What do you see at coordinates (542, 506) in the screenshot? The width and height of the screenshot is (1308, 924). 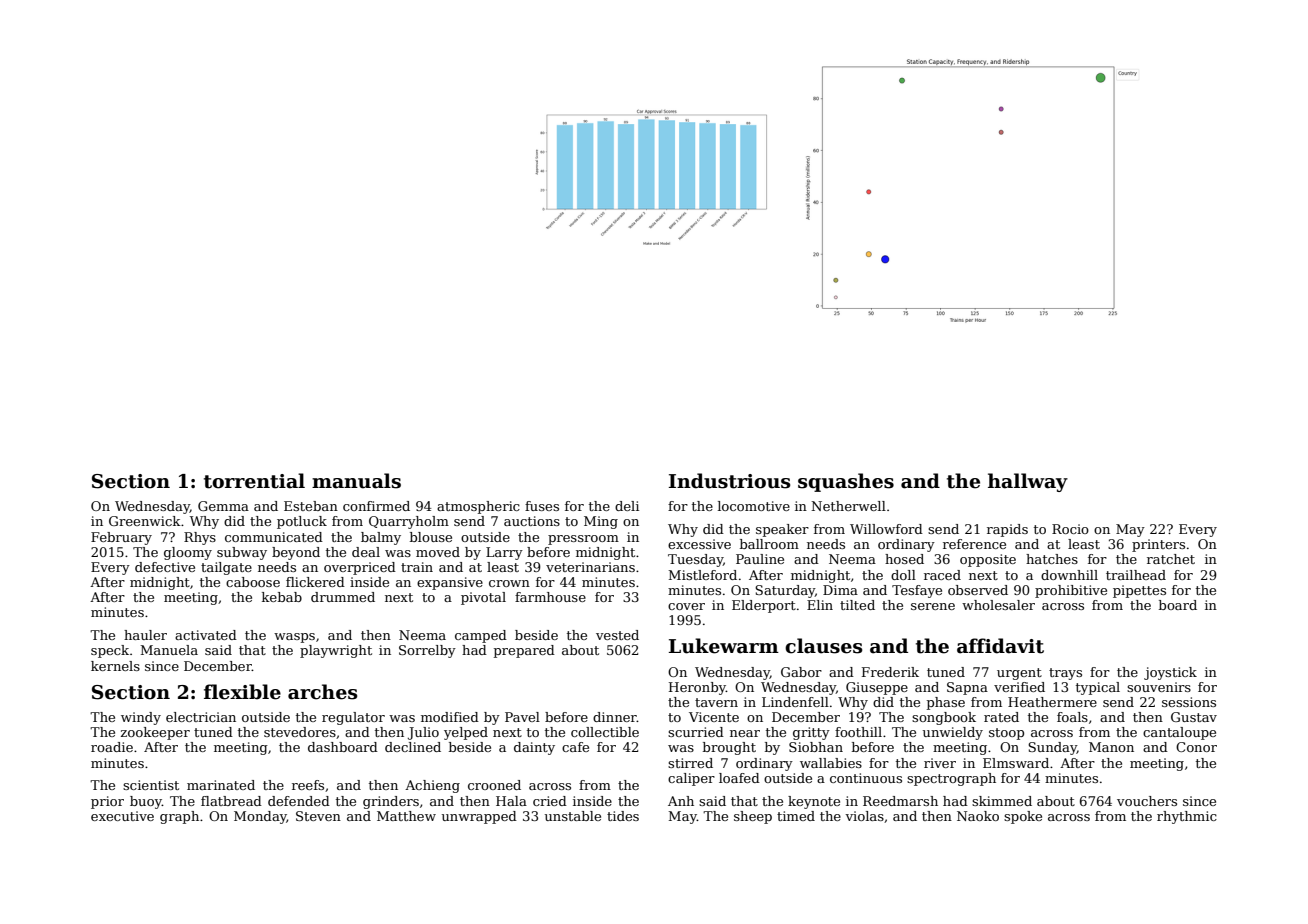 I see `fuses` at bounding box center [542, 506].
